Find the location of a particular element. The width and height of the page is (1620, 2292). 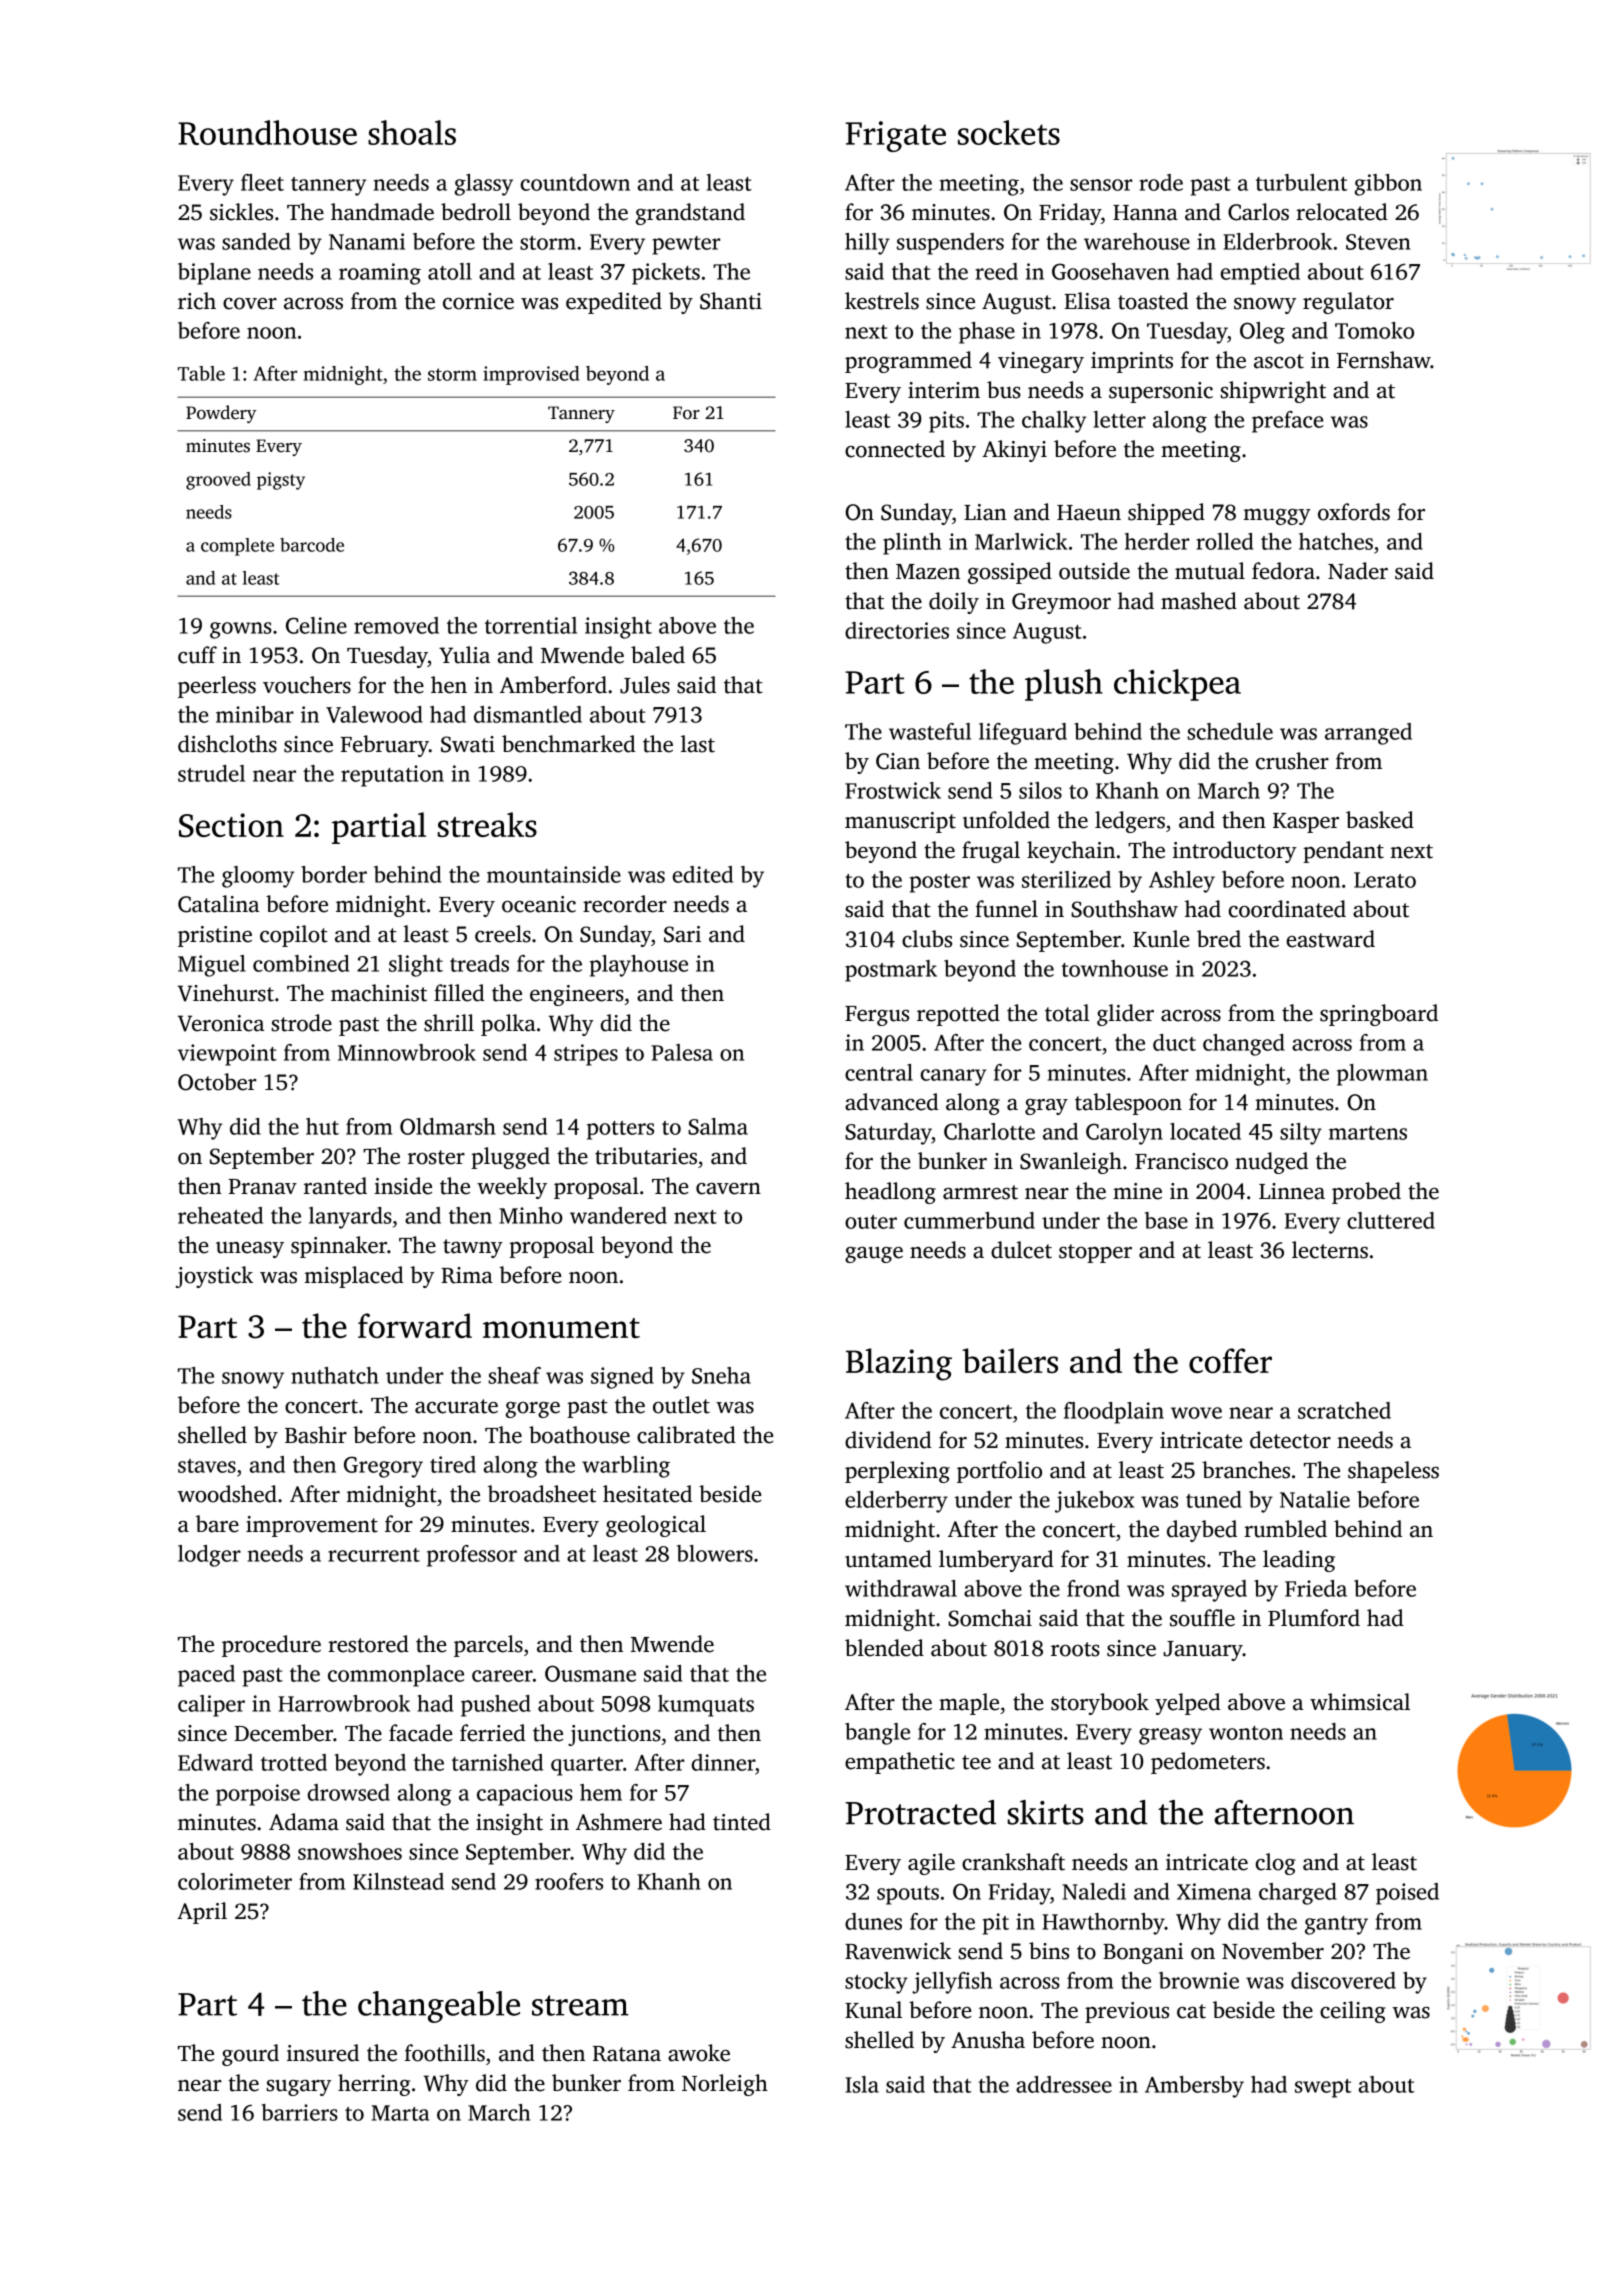

townhouse is located at coordinates (1114, 968).
